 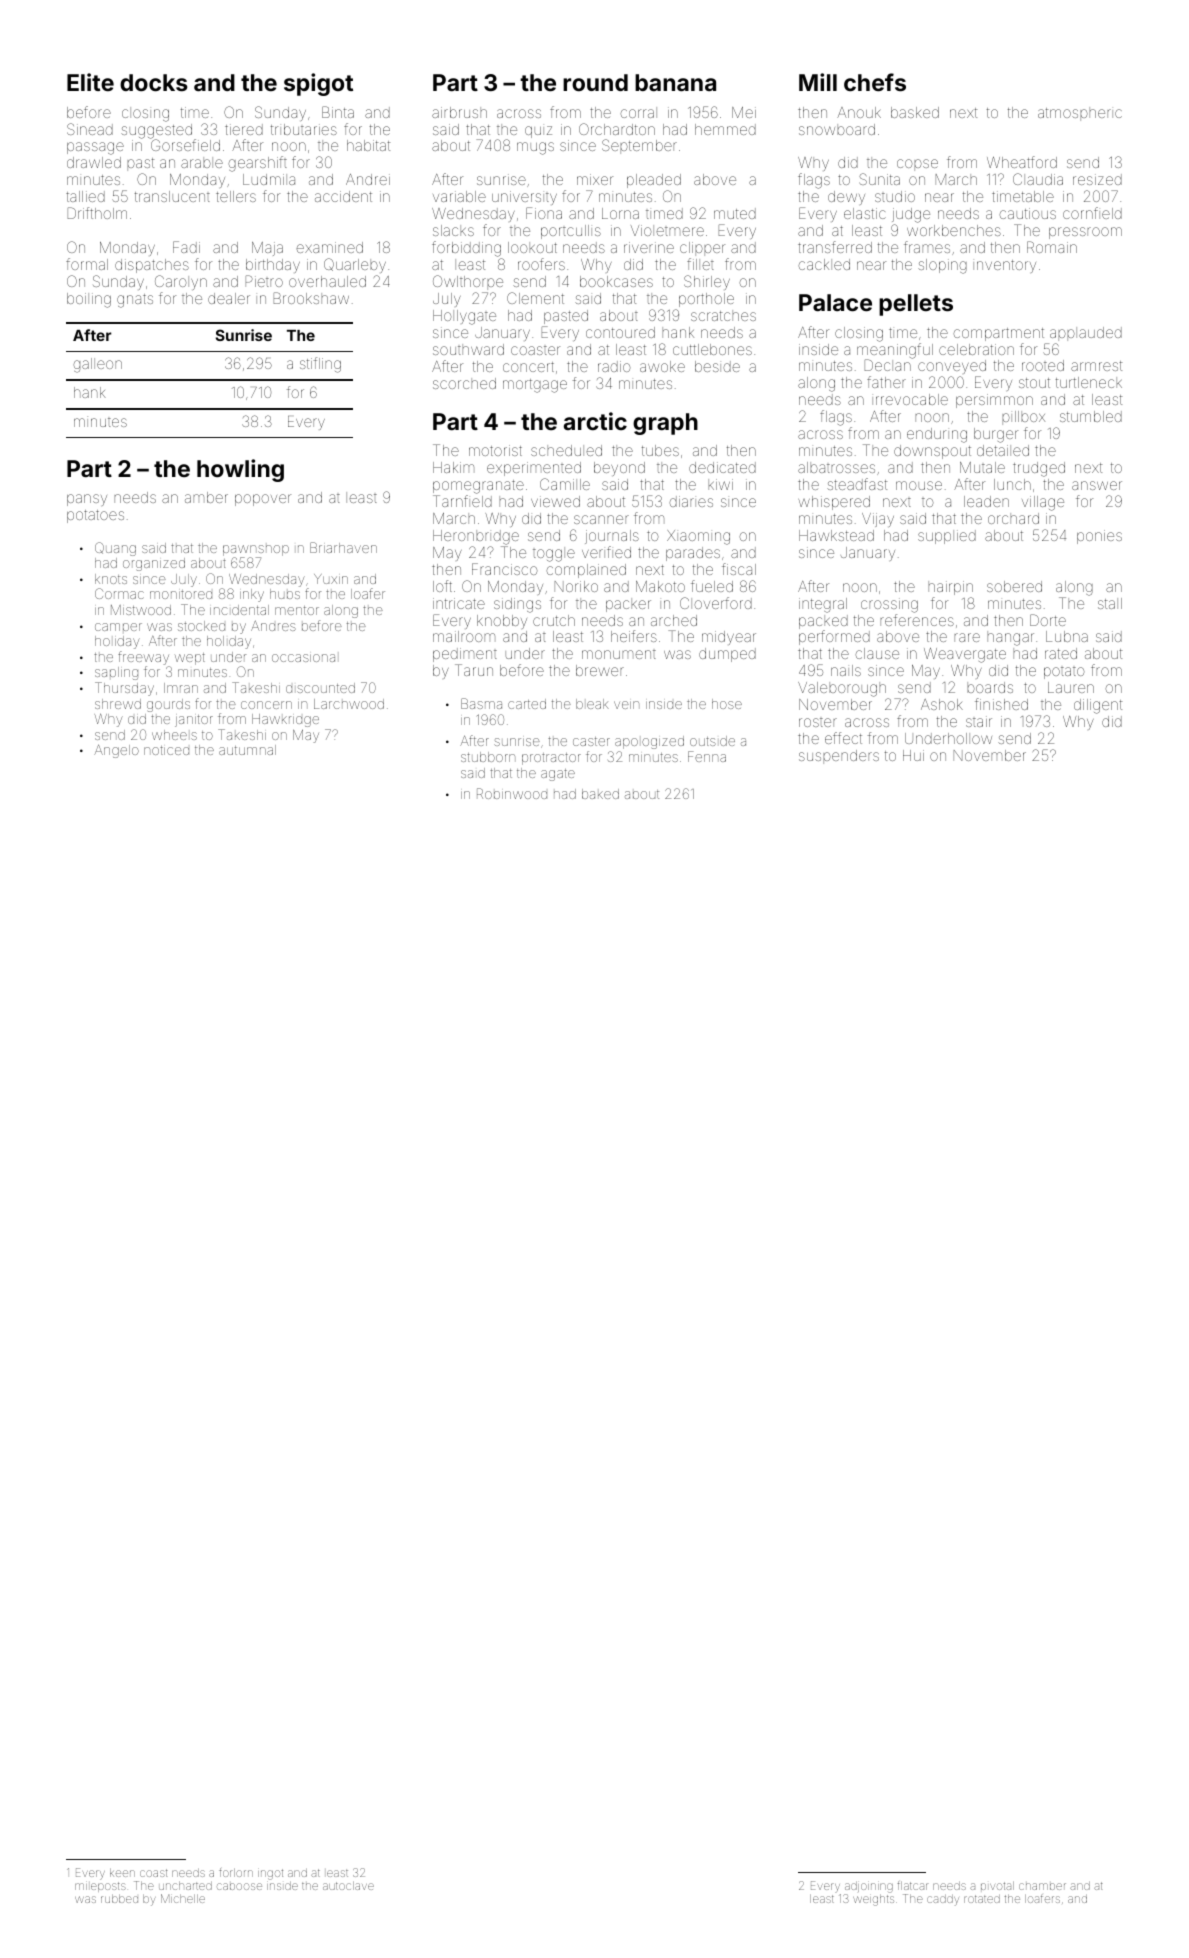 I want to click on Briarhaven, so click(x=343, y=547).
